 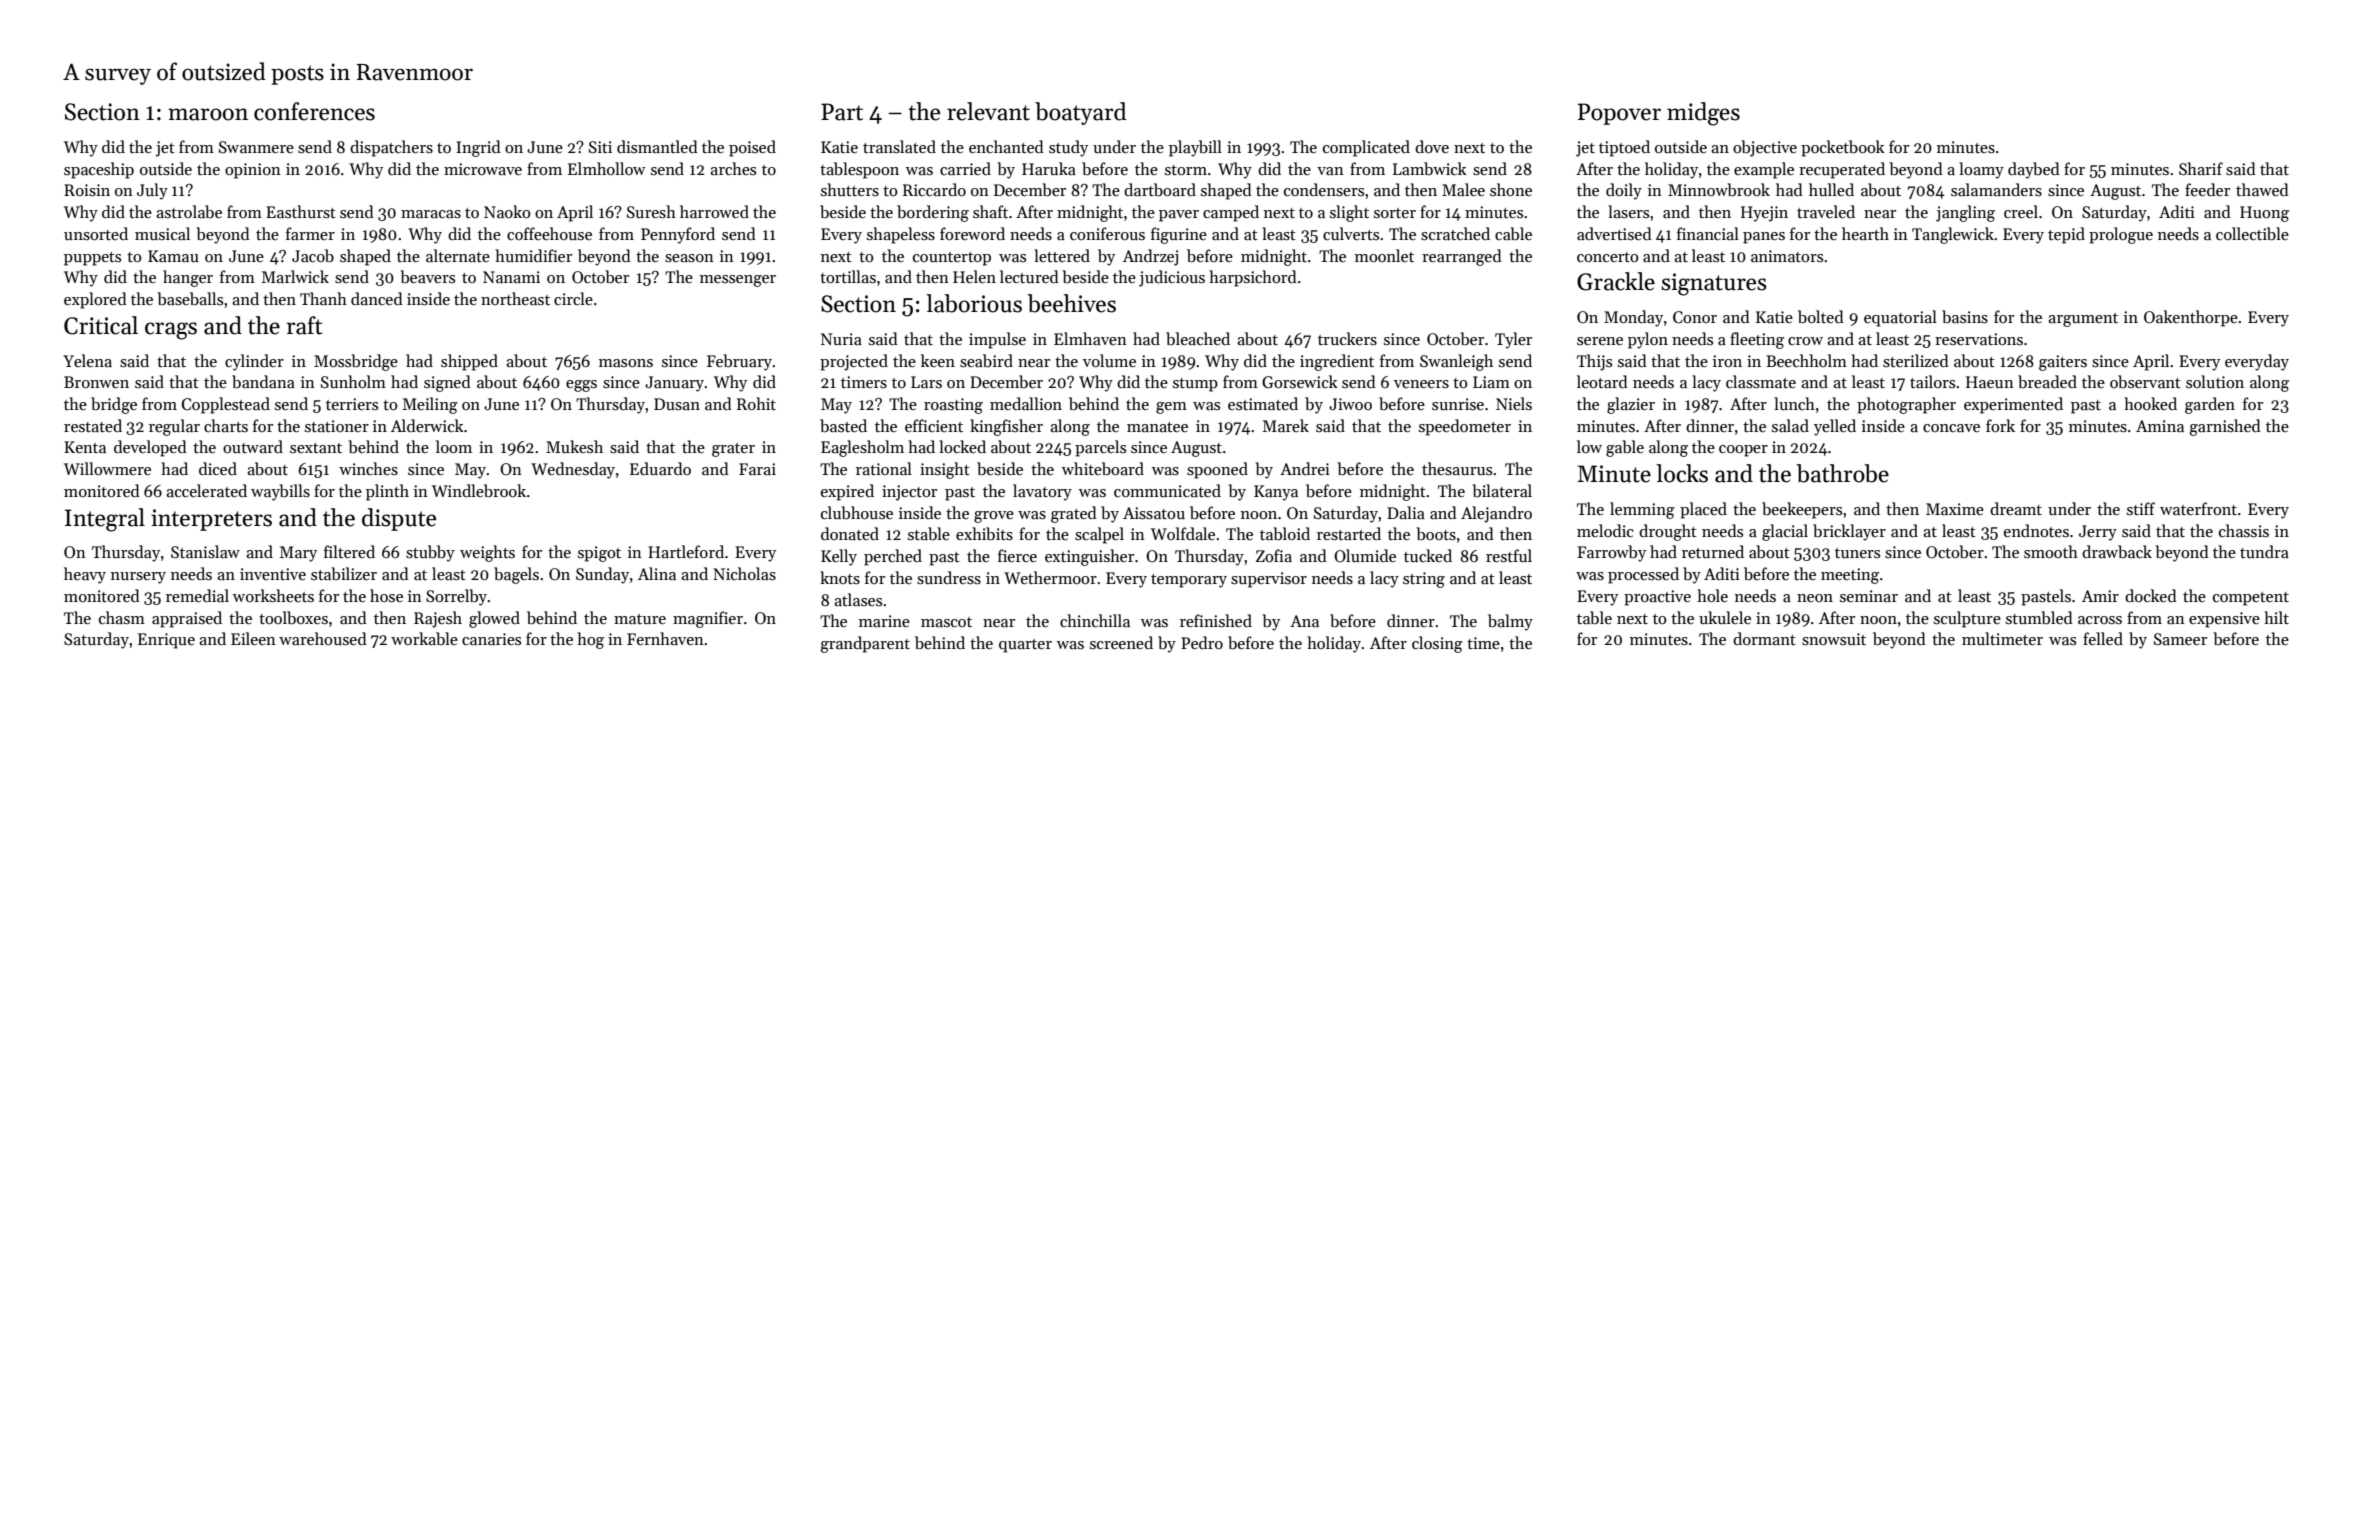 What do you see at coordinates (926, 382) in the page?
I see `Lars` at bounding box center [926, 382].
